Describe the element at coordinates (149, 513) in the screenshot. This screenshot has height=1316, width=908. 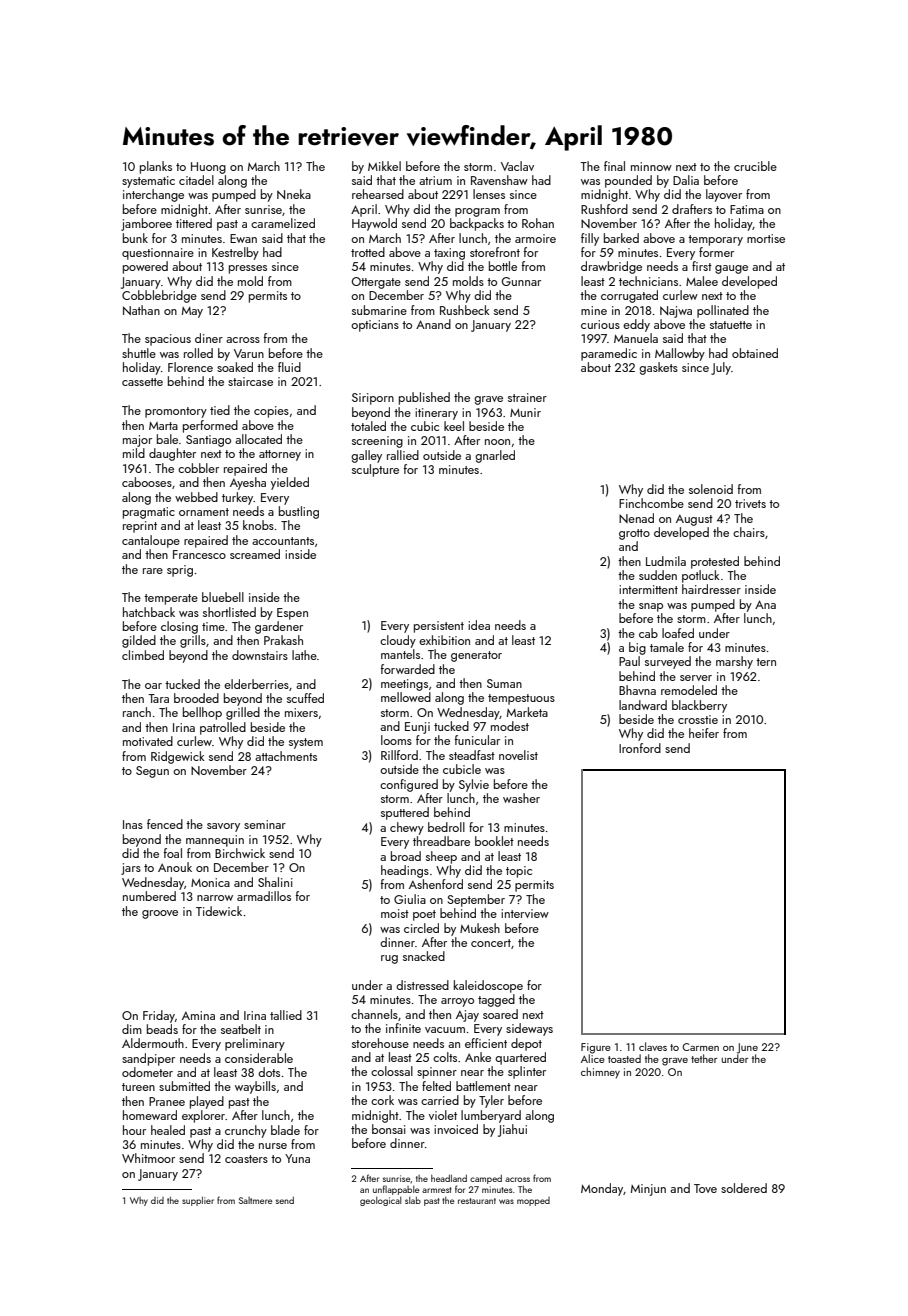
I see `pragmatic` at that location.
